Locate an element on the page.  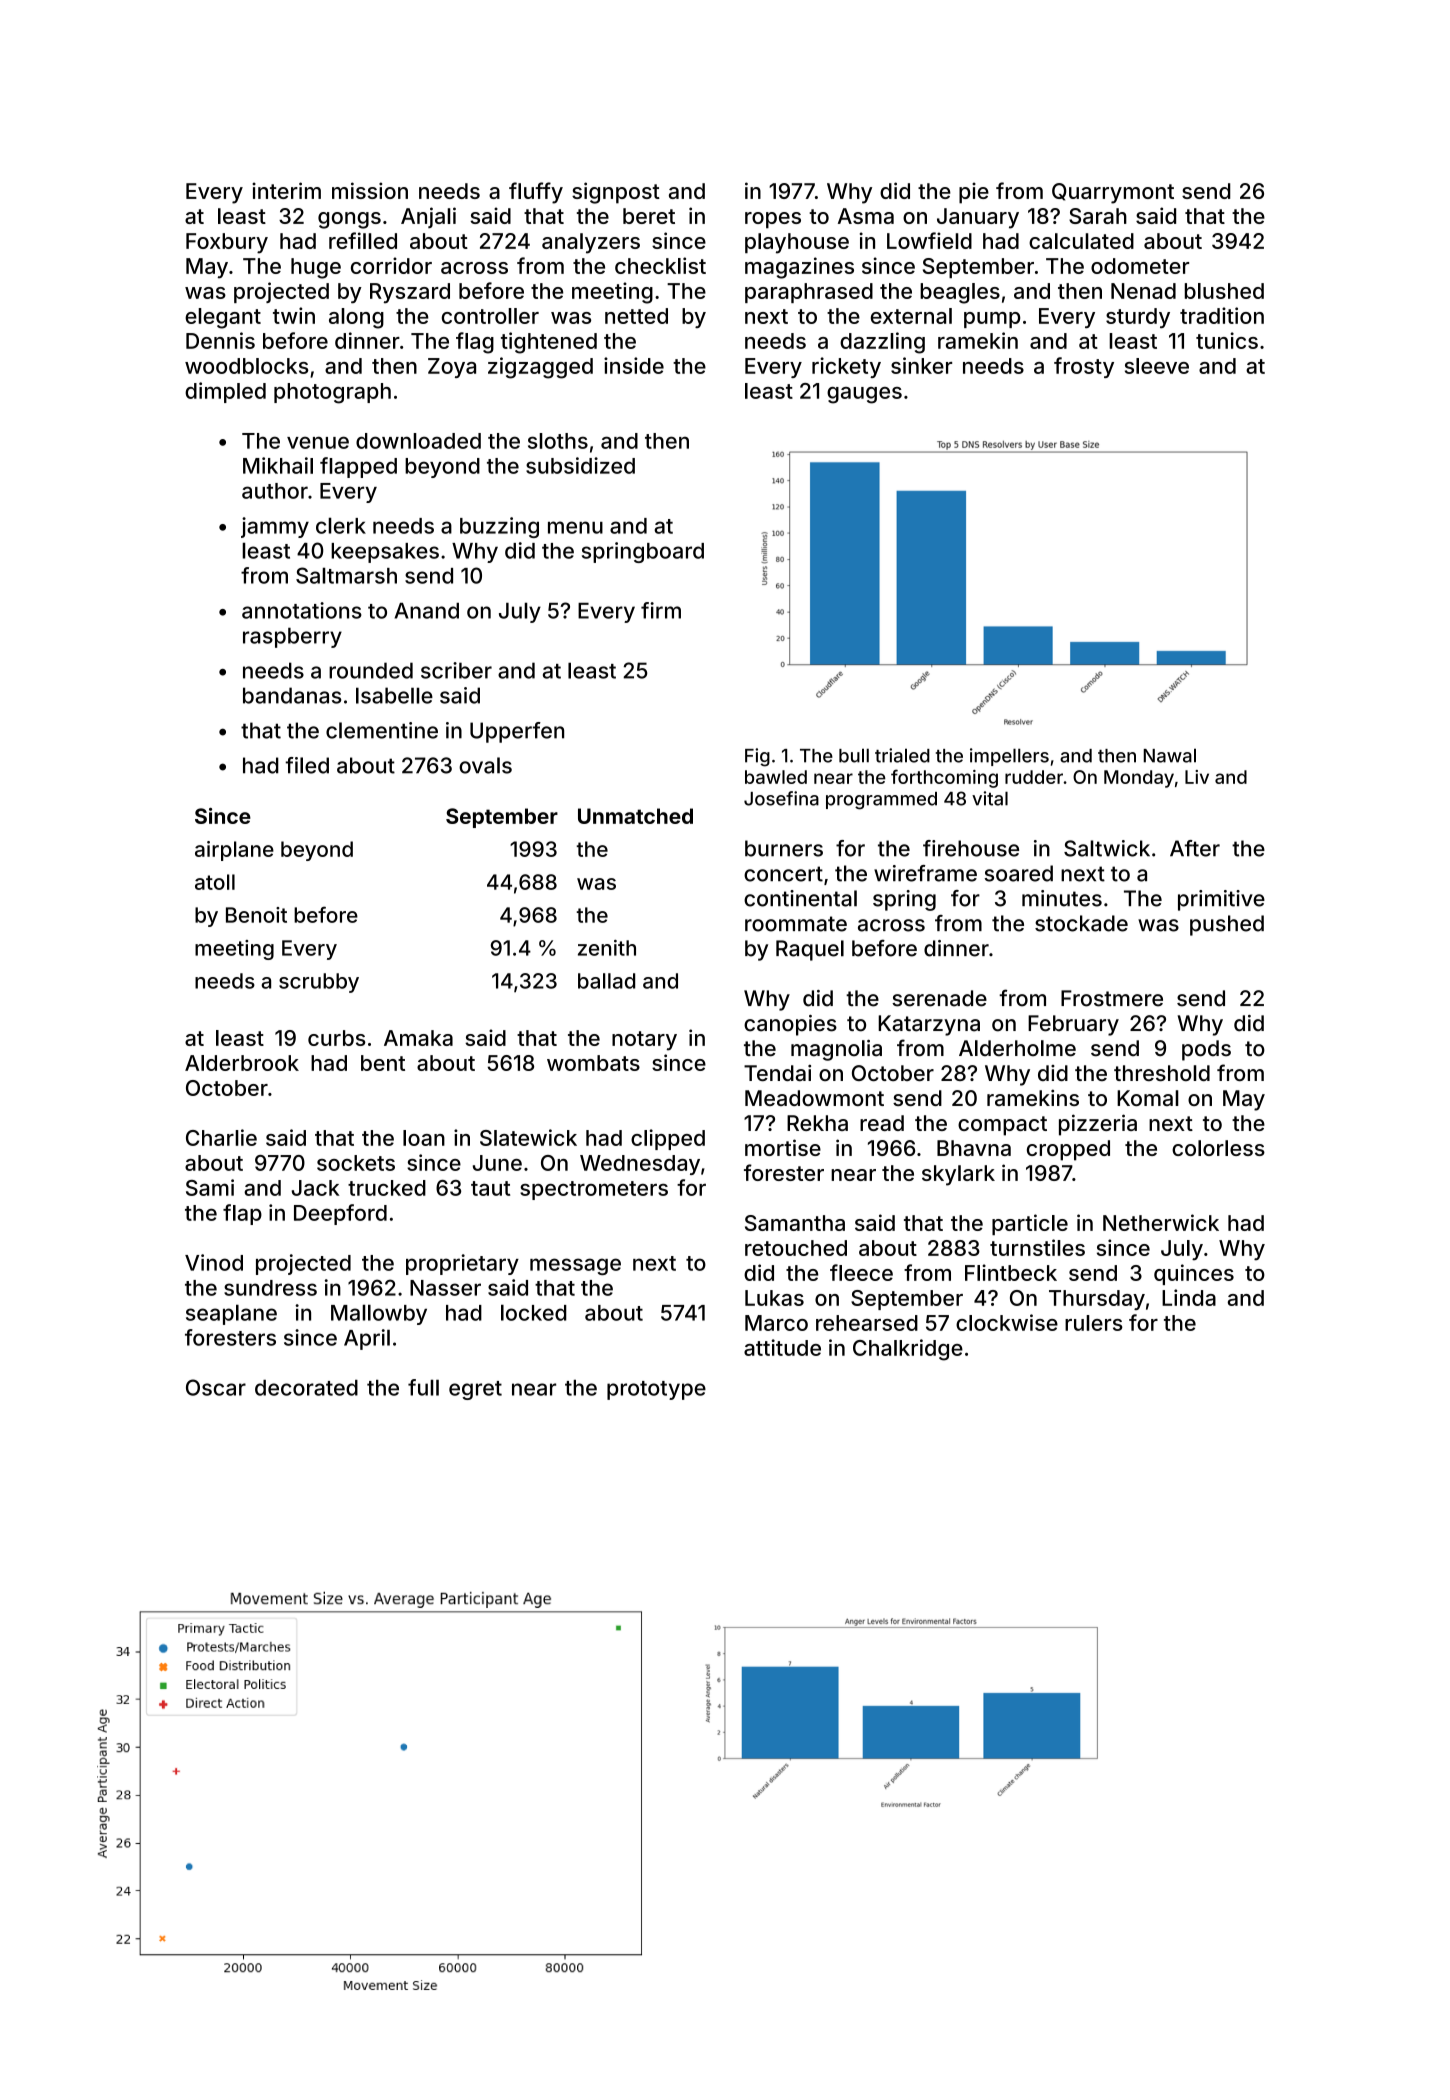
bawled is located at coordinates (776, 777).
